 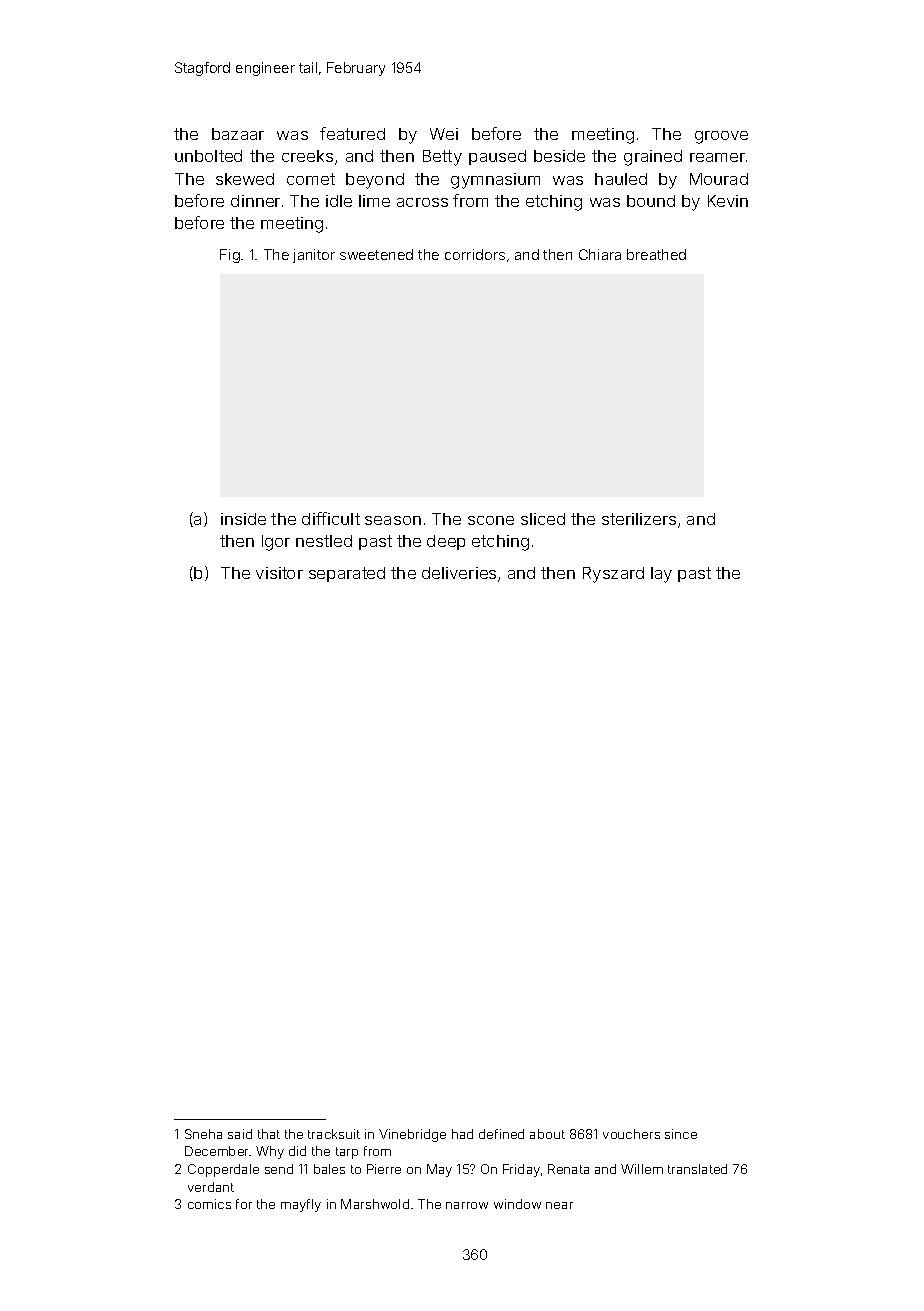 What do you see at coordinates (203, 1134) in the screenshot?
I see `Sneha` at bounding box center [203, 1134].
